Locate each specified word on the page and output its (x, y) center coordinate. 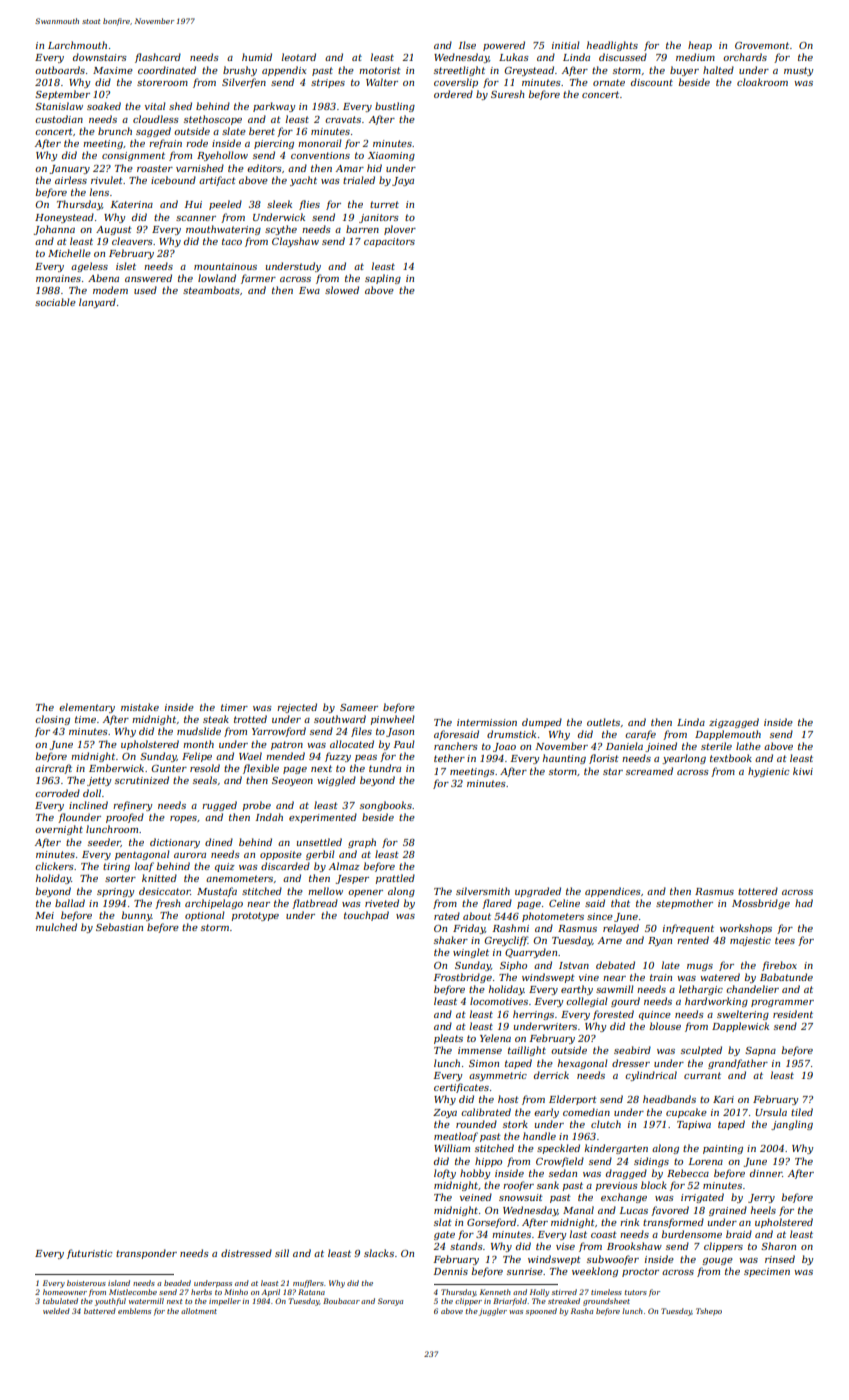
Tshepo (709, 1312)
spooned (541, 1312)
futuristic (89, 1254)
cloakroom (762, 82)
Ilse (467, 45)
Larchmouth (77, 45)
